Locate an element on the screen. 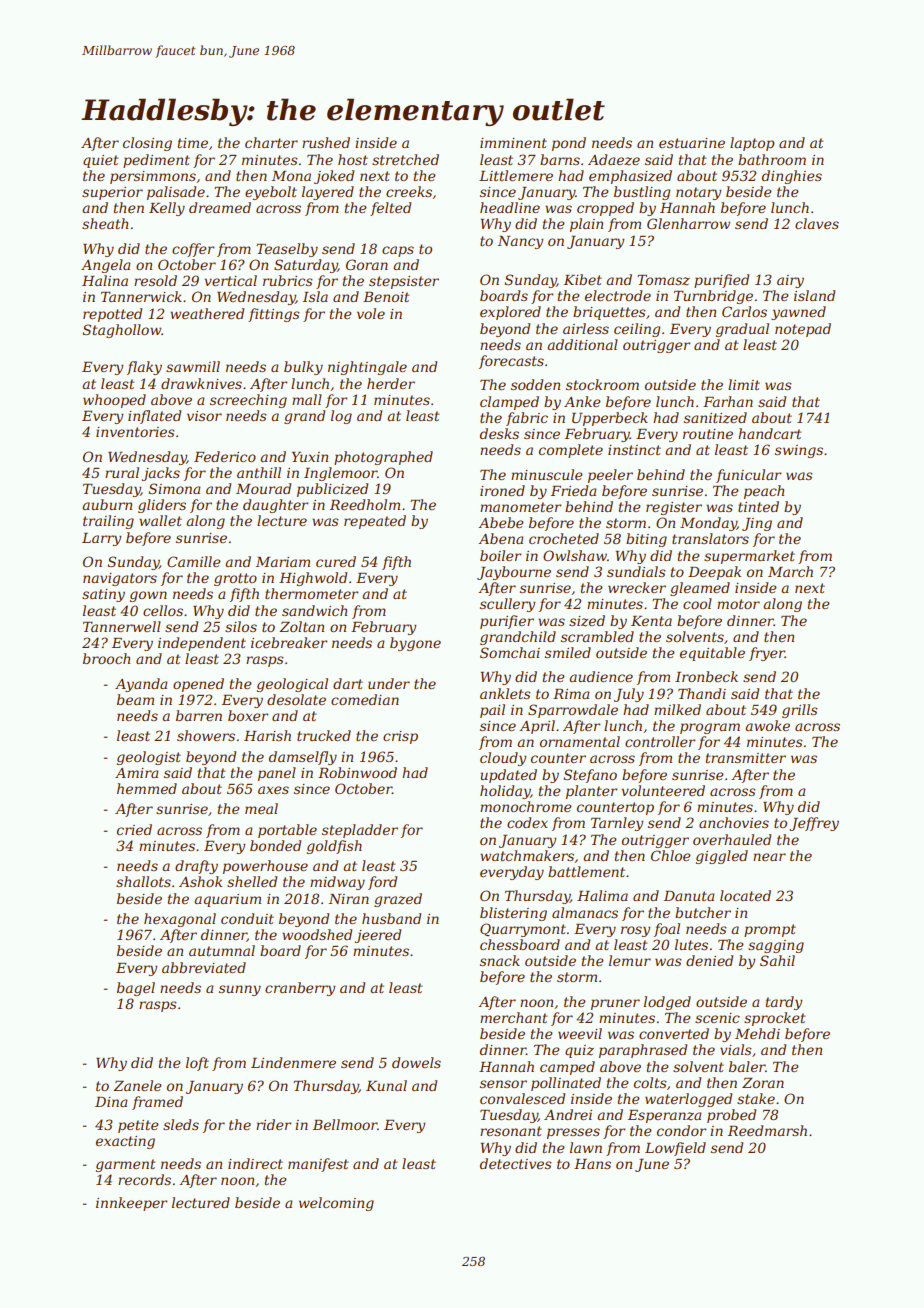 The height and width of the screenshot is (1308, 924). innkeeper is located at coordinates (131, 1204).
